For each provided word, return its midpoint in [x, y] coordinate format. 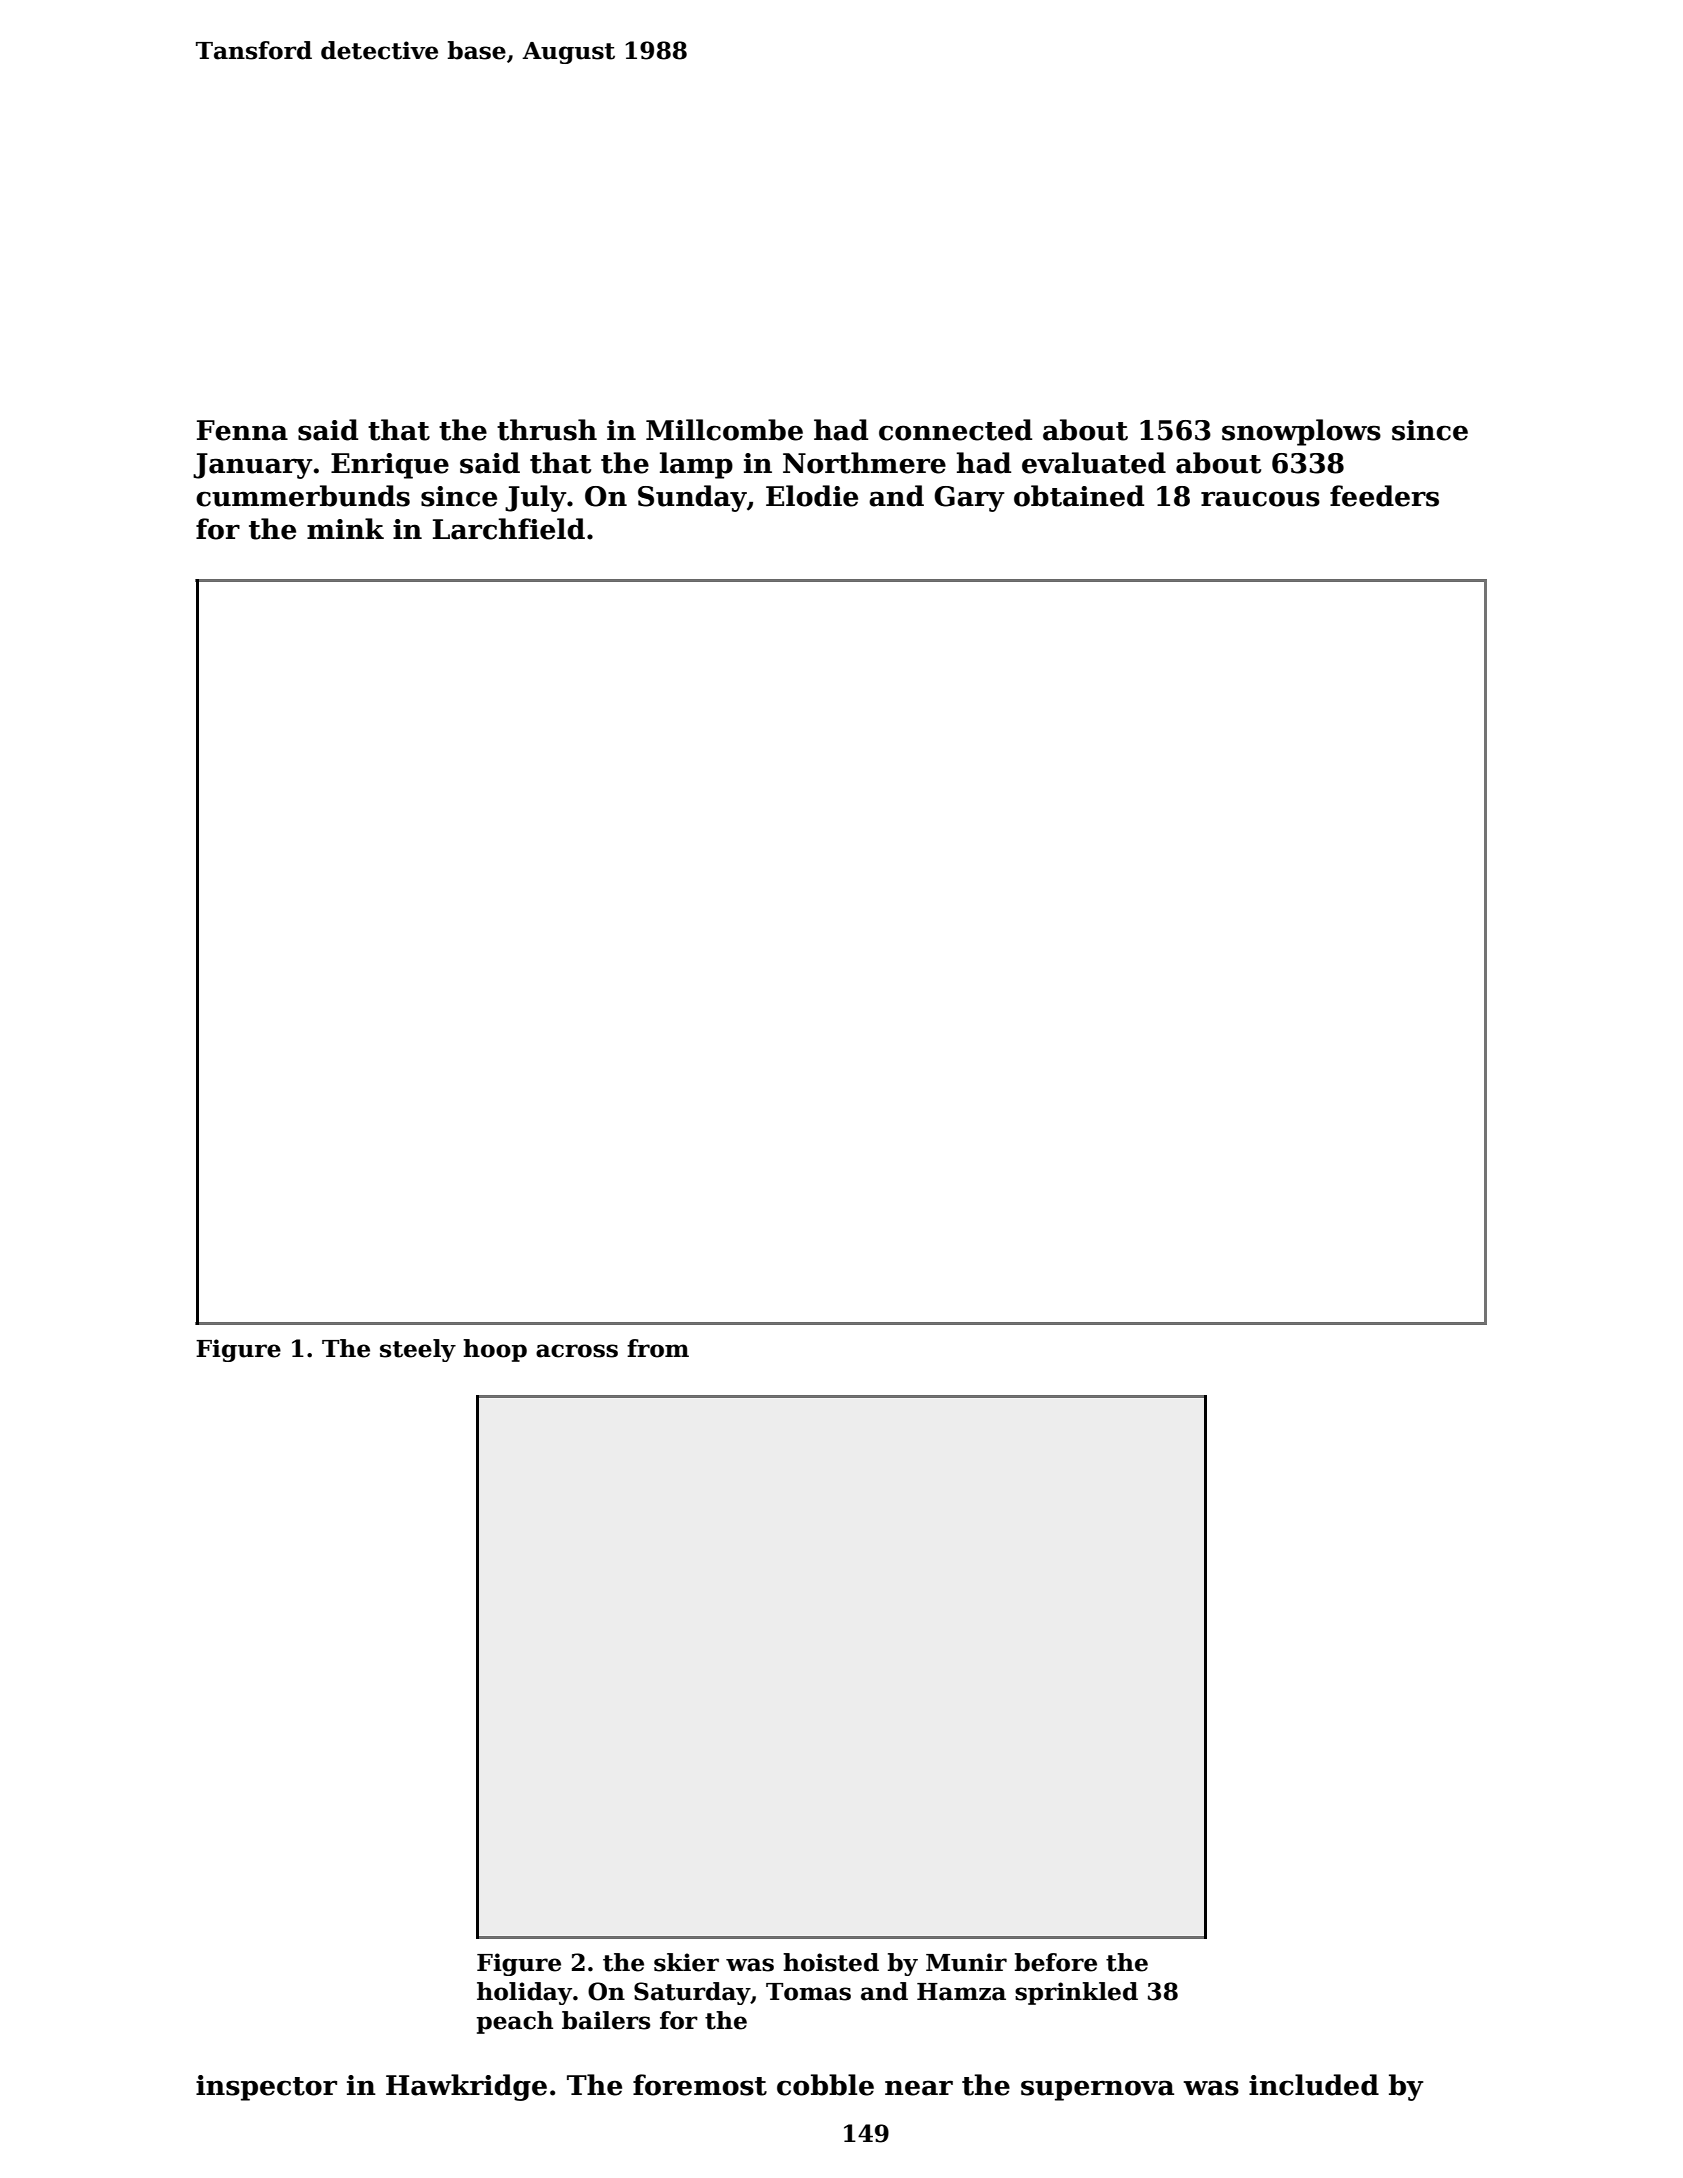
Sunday [692, 498]
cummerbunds [303, 496]
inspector [266, 2088]
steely [418, 1350]
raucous [1260, 499]
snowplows [1301, 432]
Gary [969, 499]
